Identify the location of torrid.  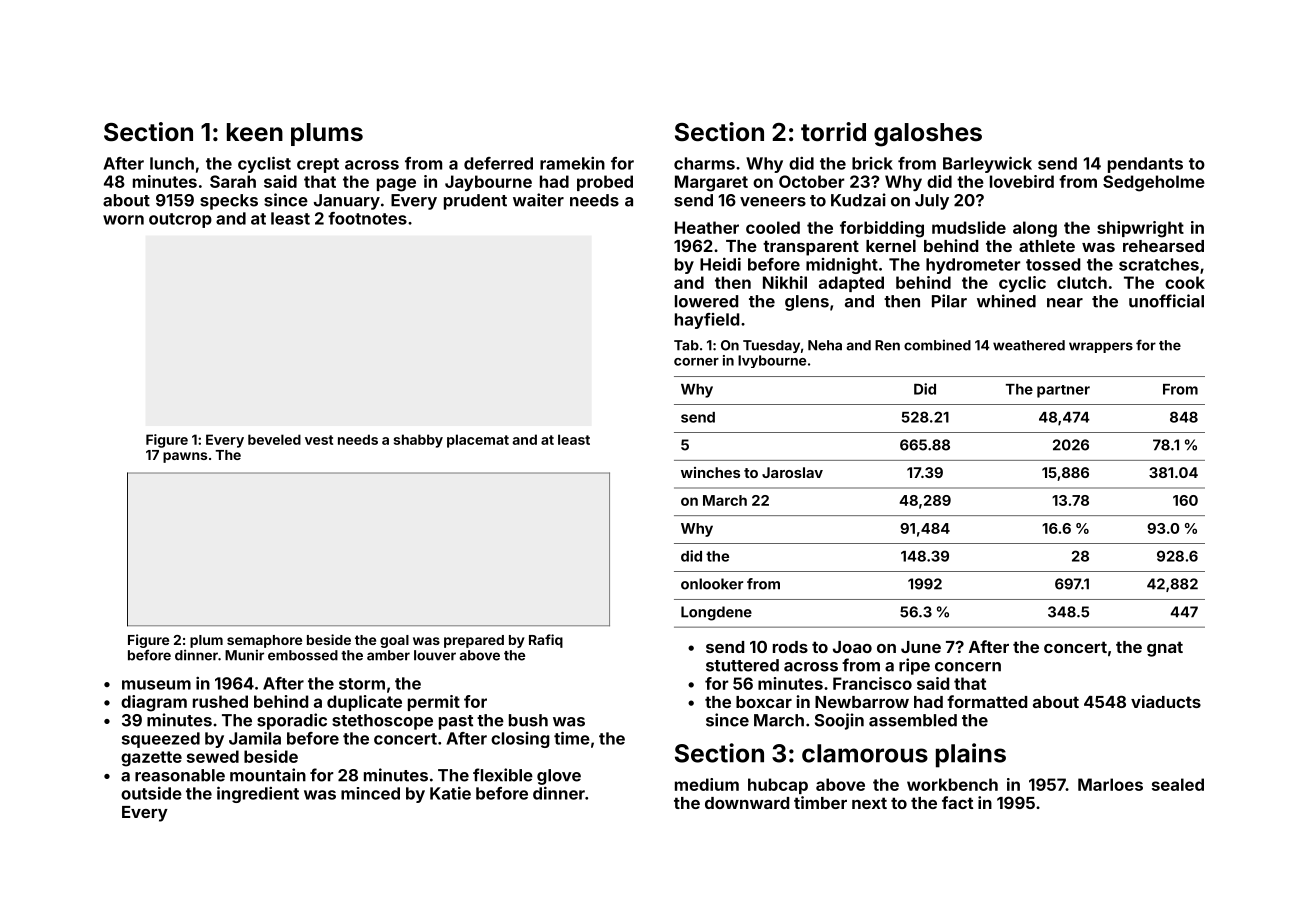
(833, 132).
